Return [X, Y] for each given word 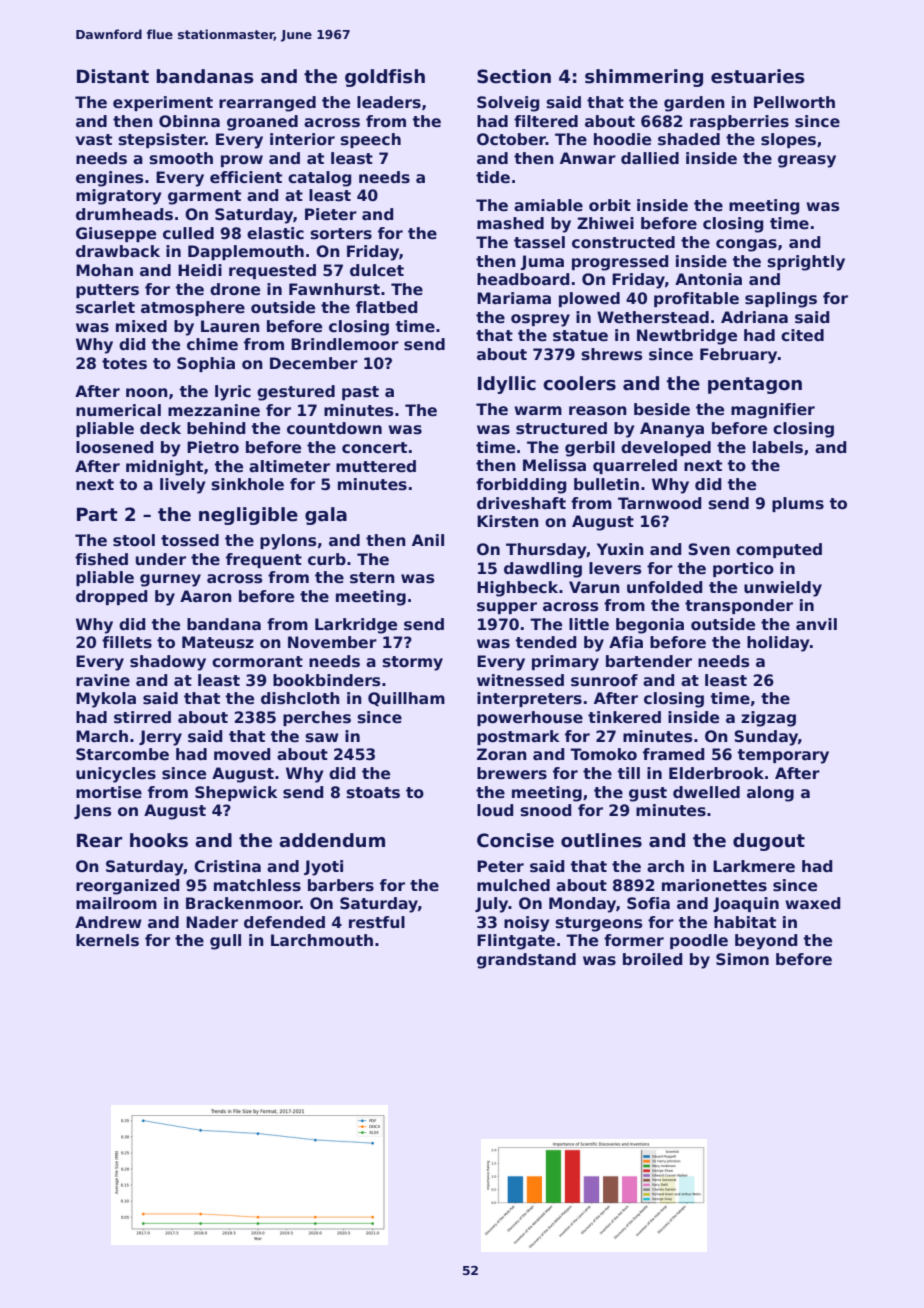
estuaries [758, 76]
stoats [373, 793]
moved [242, 754]
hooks [159, 840]
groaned [262, 123]
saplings [781, 300]
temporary [783, 756]
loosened [115, 447]
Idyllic [507, 385]
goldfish [385, 78]
